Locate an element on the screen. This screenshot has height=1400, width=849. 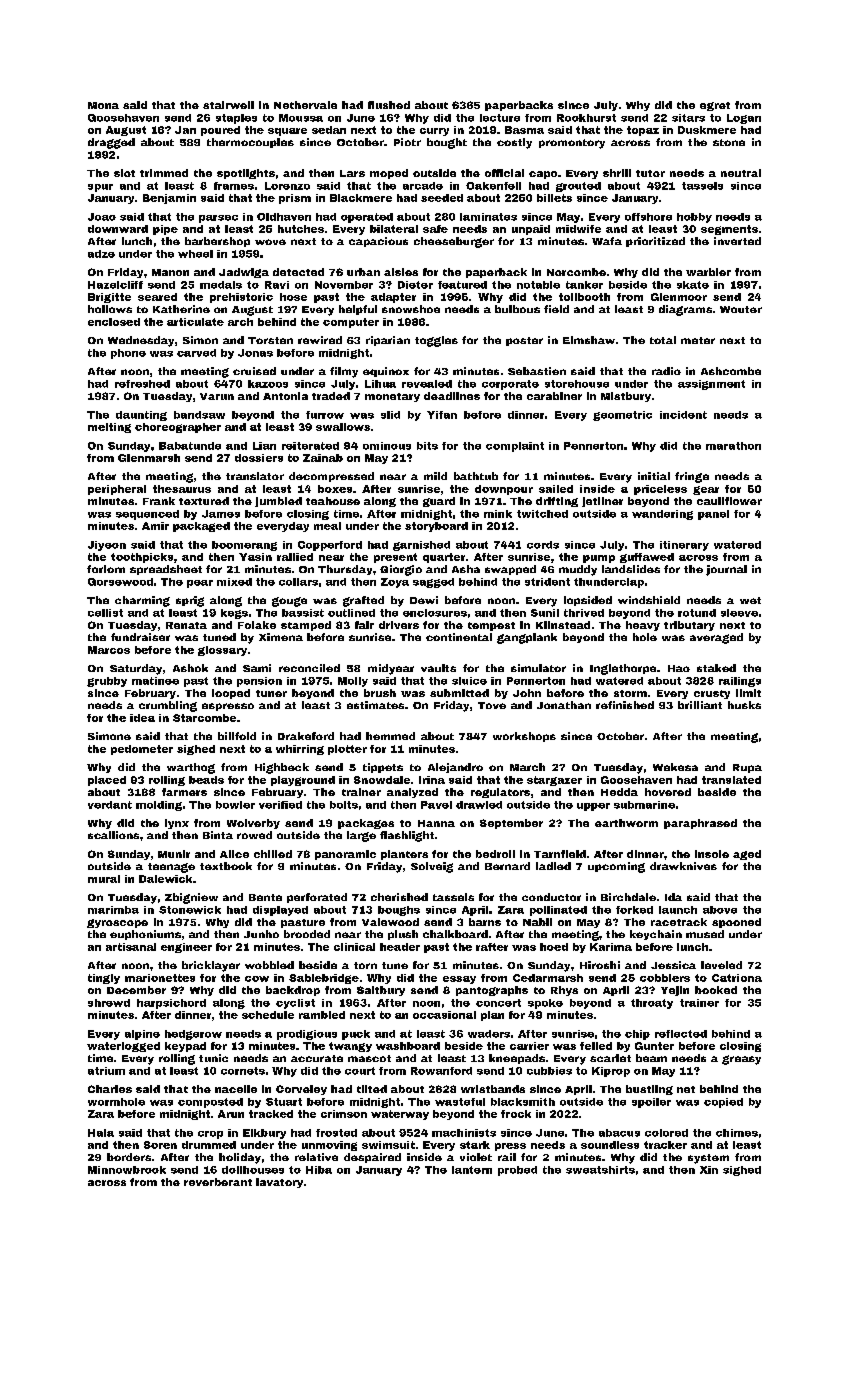
trimmed is located at coordinates (164, 173).
